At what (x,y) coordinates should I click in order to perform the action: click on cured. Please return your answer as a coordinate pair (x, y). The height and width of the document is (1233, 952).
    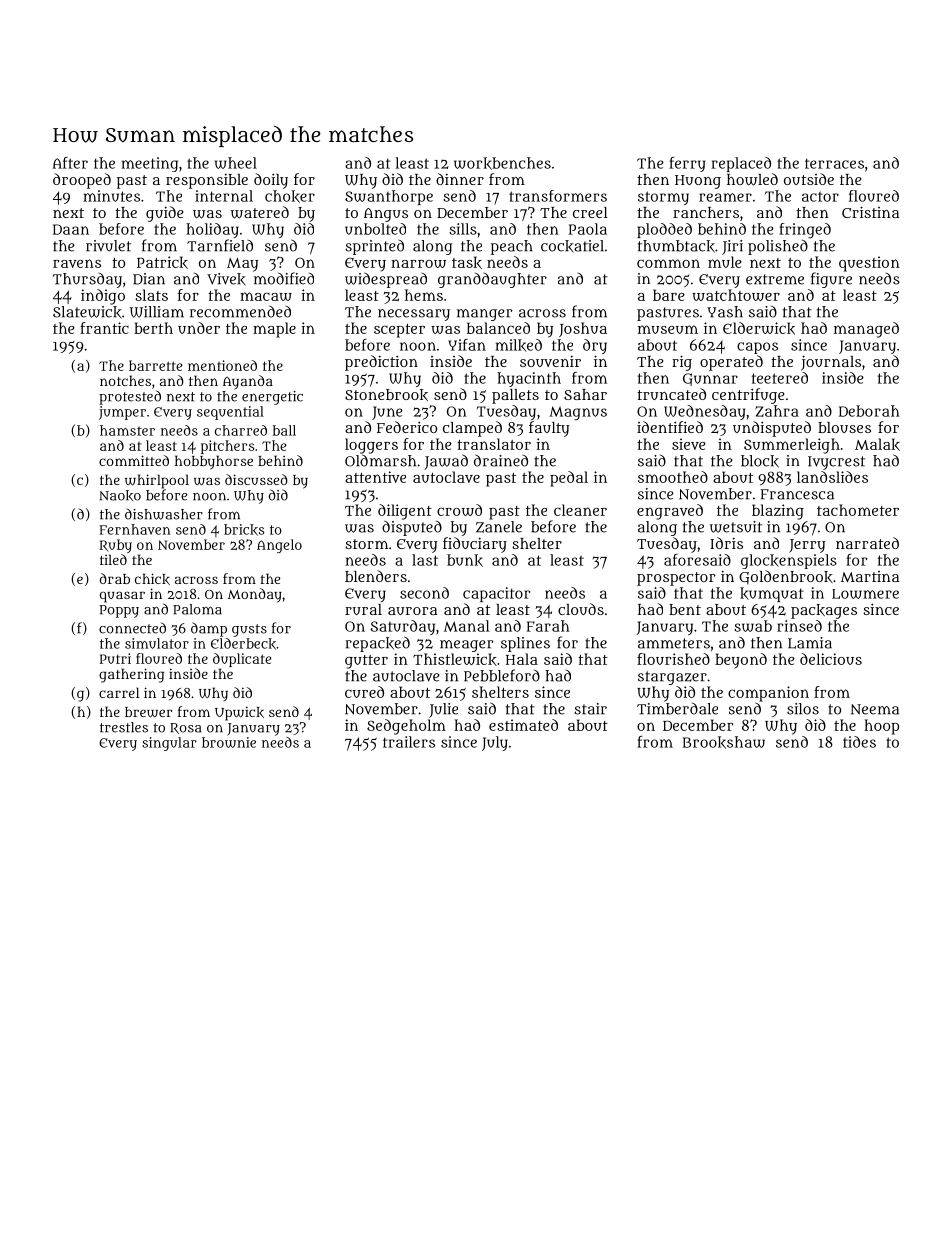
    Looking at the image, I should click on (364, 692).
